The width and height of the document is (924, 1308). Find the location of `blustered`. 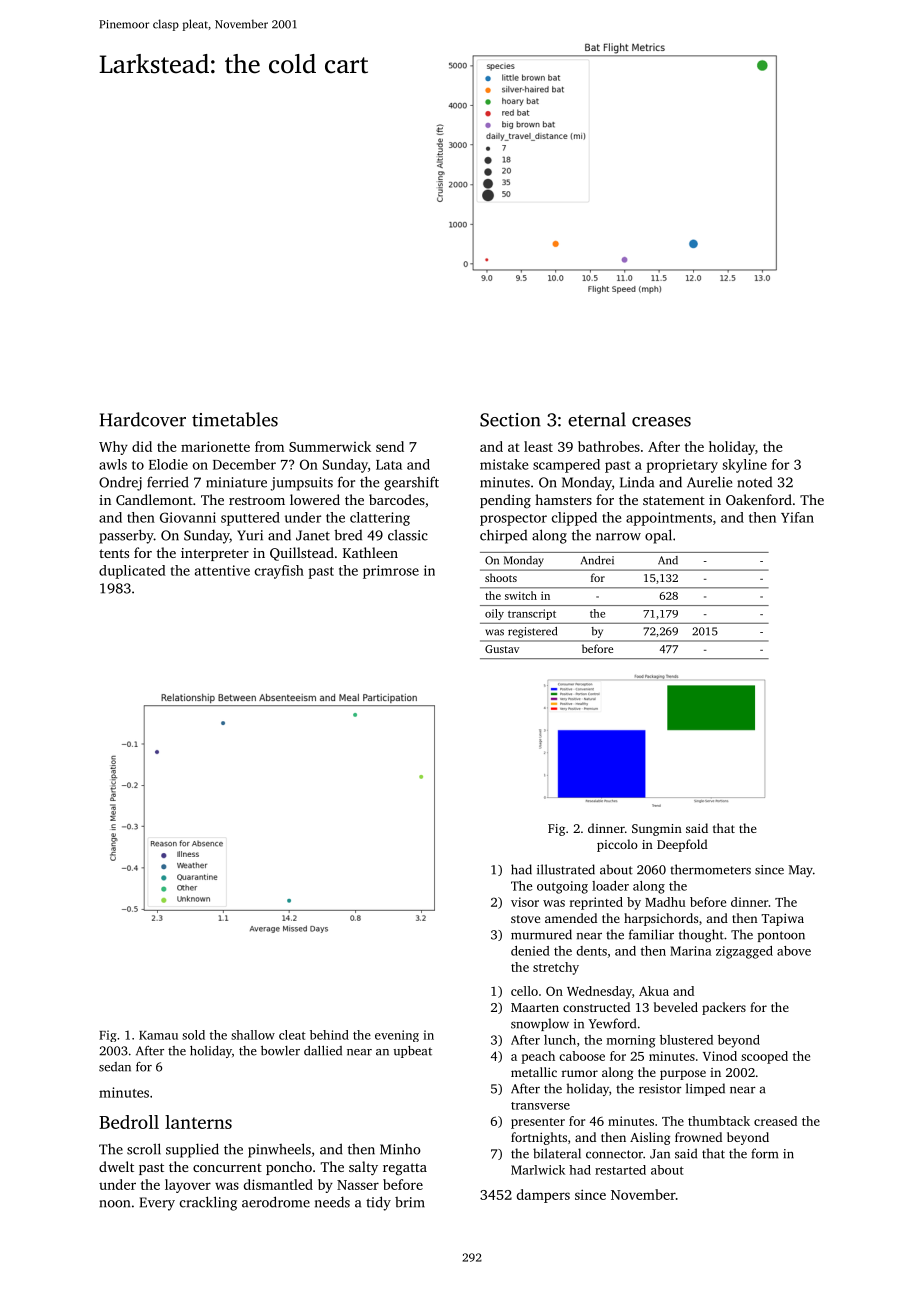

blustered is located at coordinates (686, 1040).
